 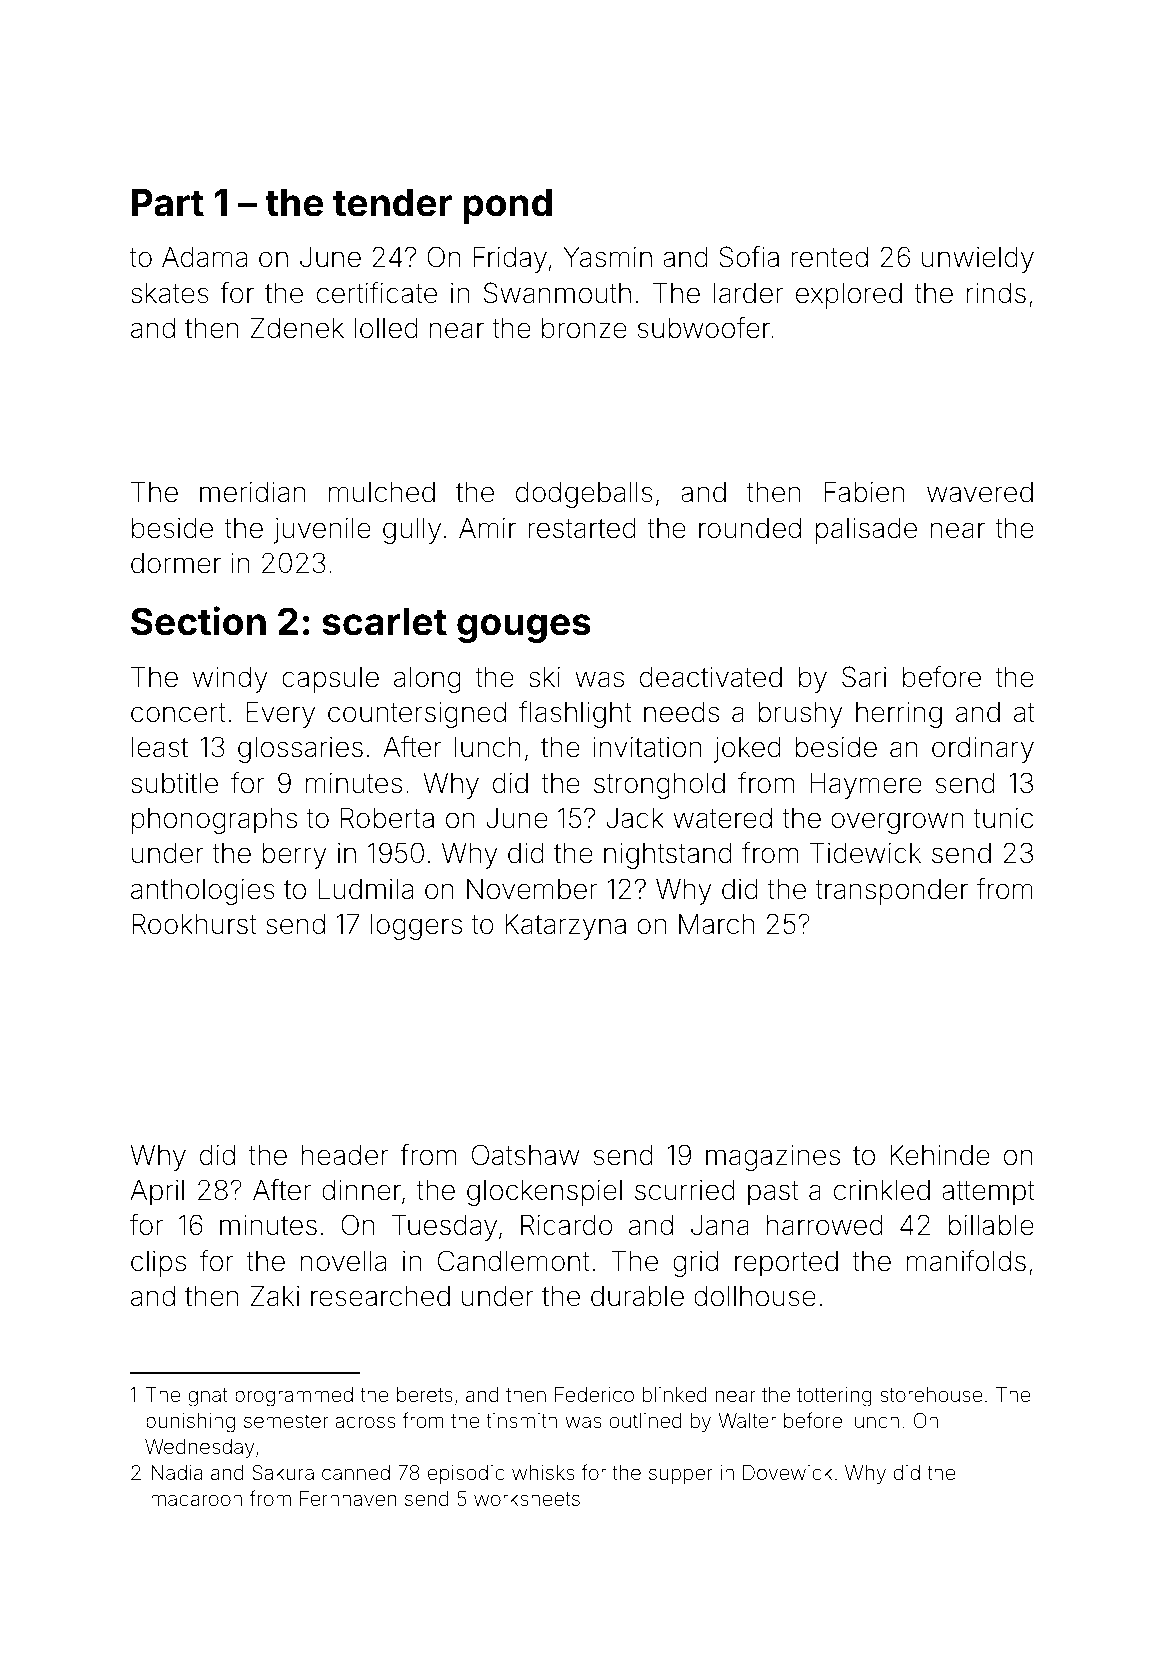 I want to click on dodgeballs, so click(x=584, y=495).
